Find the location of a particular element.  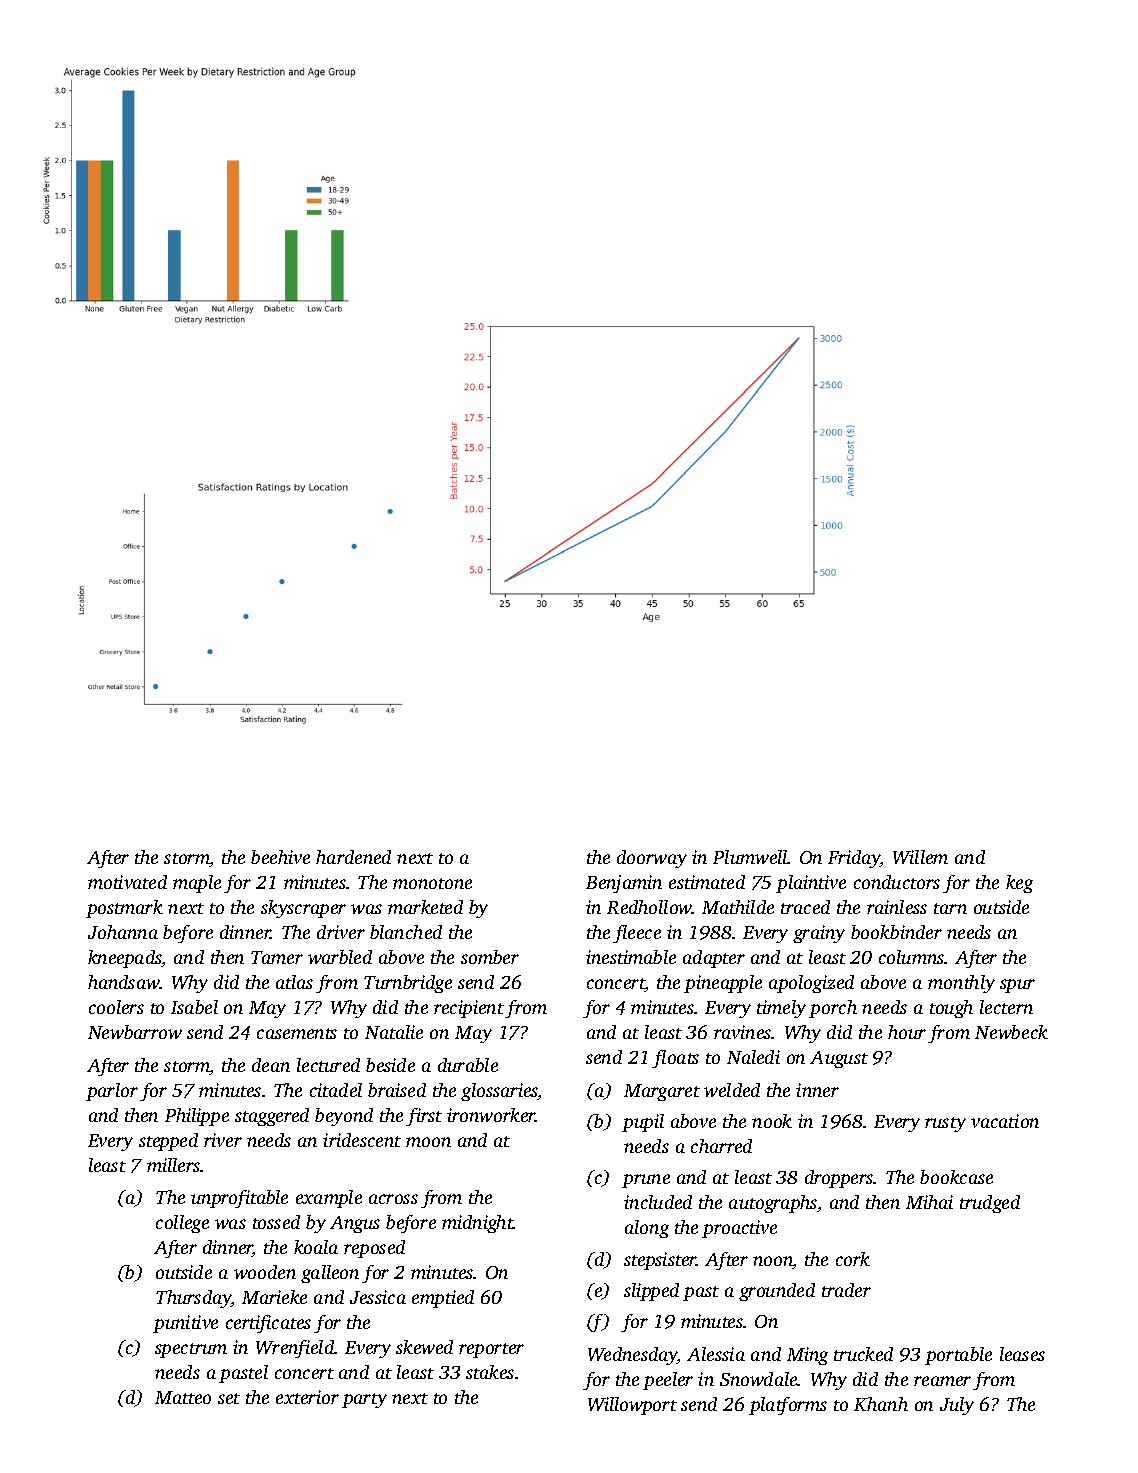

Willem is located at coordinates (920, 857).
